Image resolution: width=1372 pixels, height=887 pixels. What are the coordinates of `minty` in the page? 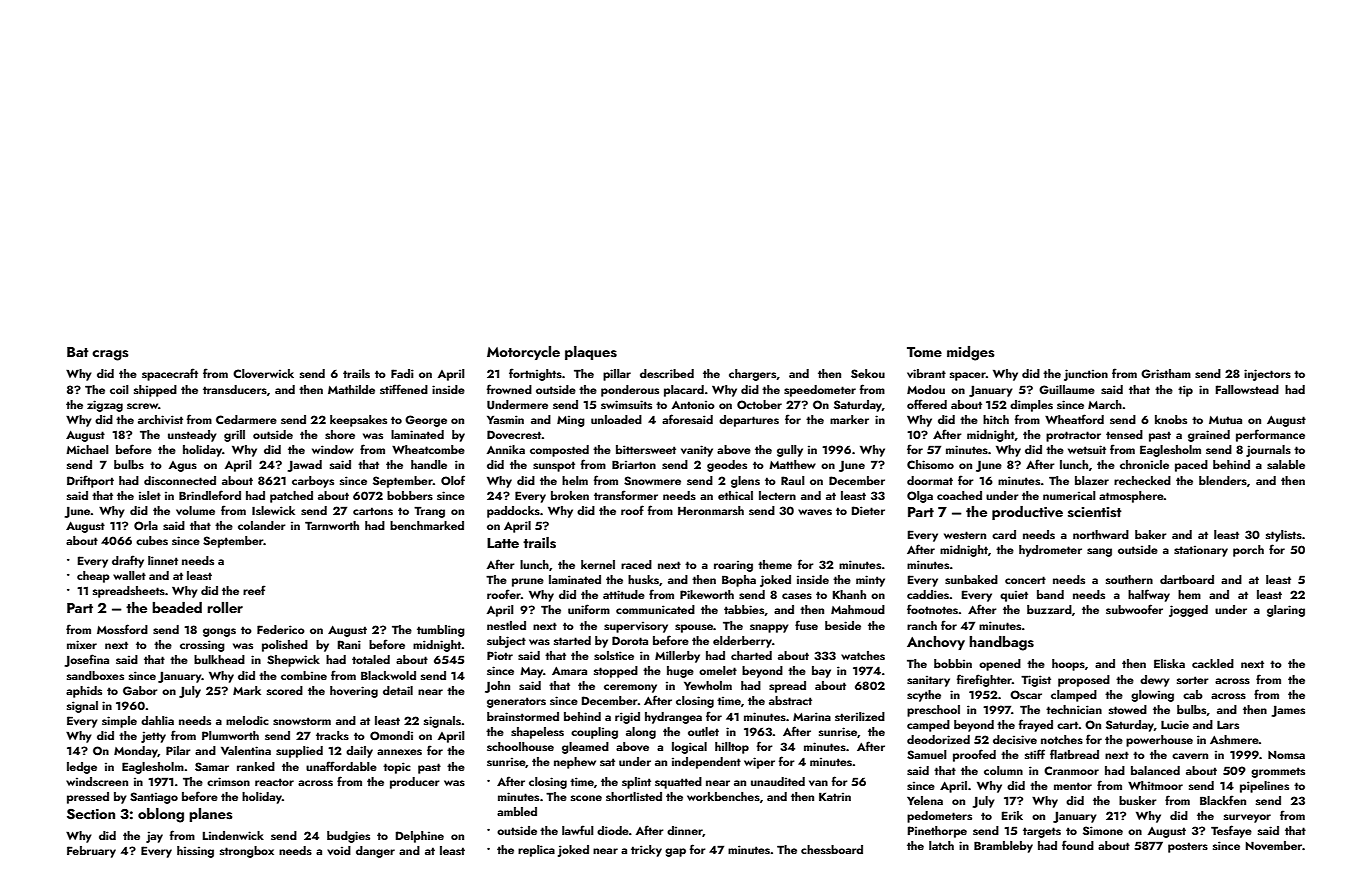 It's located at (870, 581).
